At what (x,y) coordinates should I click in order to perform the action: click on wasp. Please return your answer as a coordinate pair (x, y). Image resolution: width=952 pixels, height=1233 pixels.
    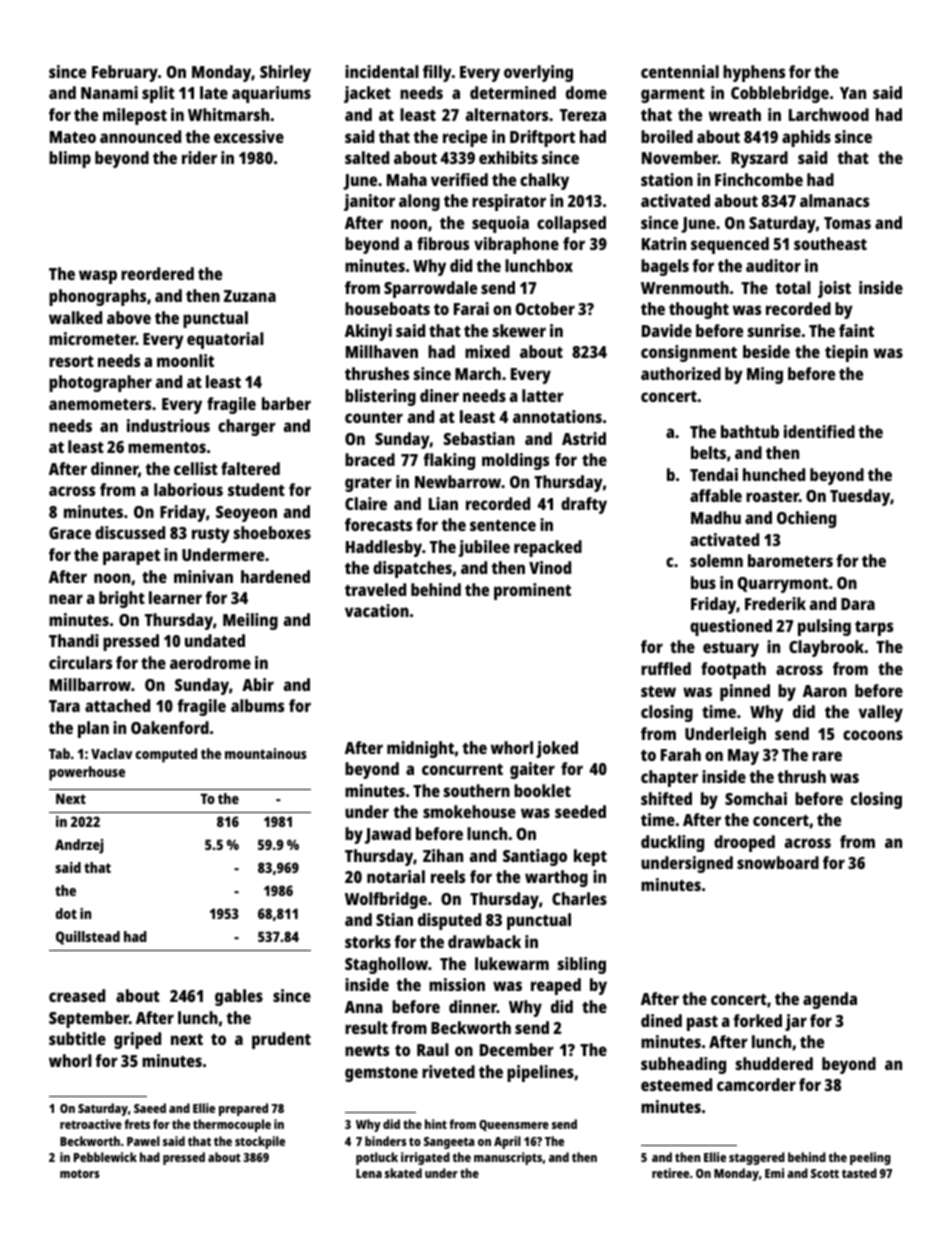
    Looking at the image, I should click on (98, 277).
